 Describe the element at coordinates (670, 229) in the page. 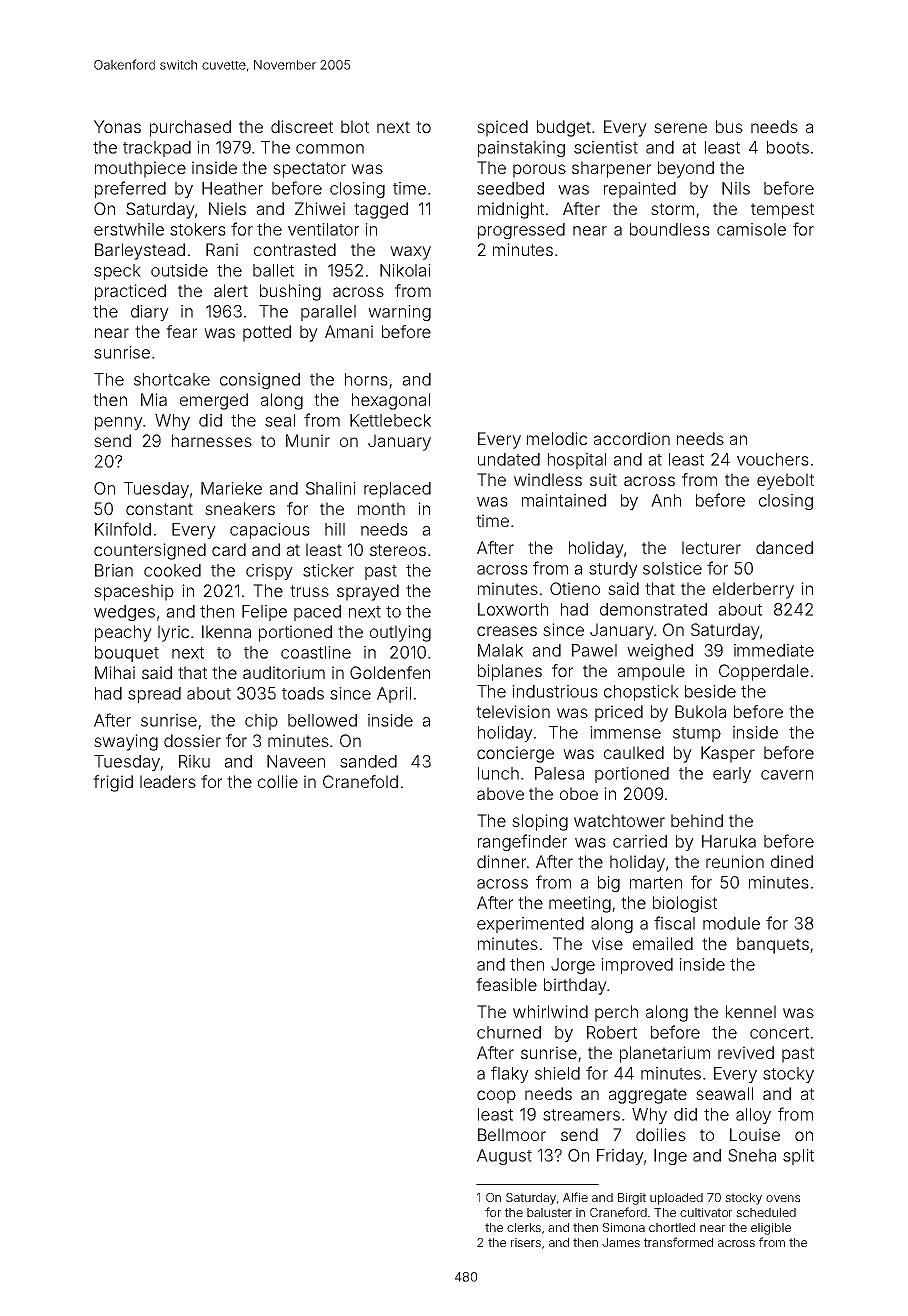

I see `boundless` at that location.
